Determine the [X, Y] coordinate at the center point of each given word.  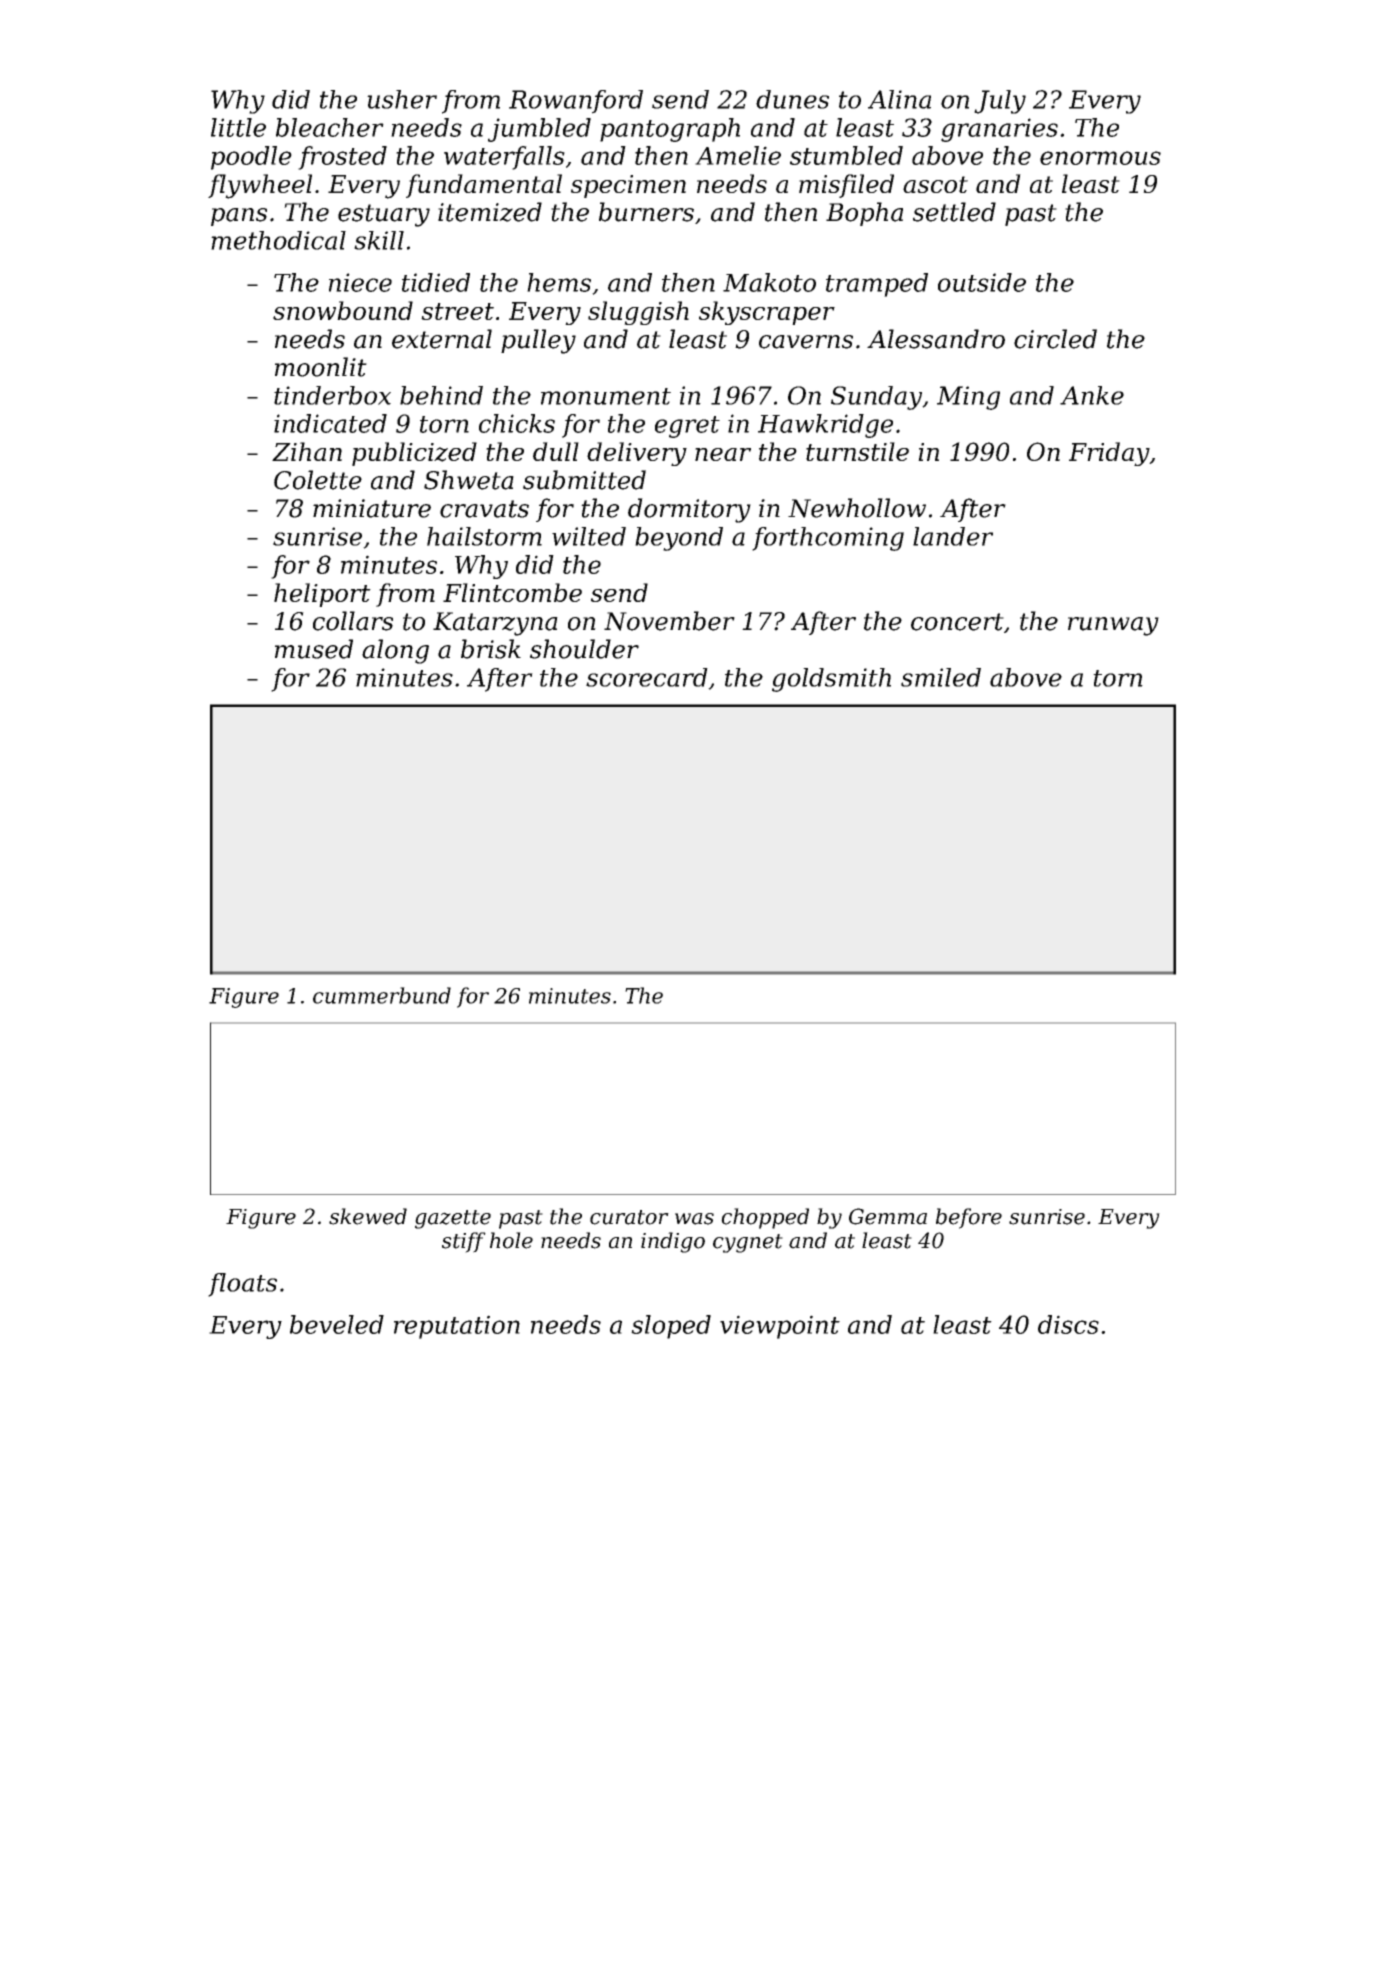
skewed [368, 1216]
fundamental [484, 186]
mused [314, 649]
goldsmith [831, 680]
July [1000, 102]
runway [1113, 626]
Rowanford [576, 102]
